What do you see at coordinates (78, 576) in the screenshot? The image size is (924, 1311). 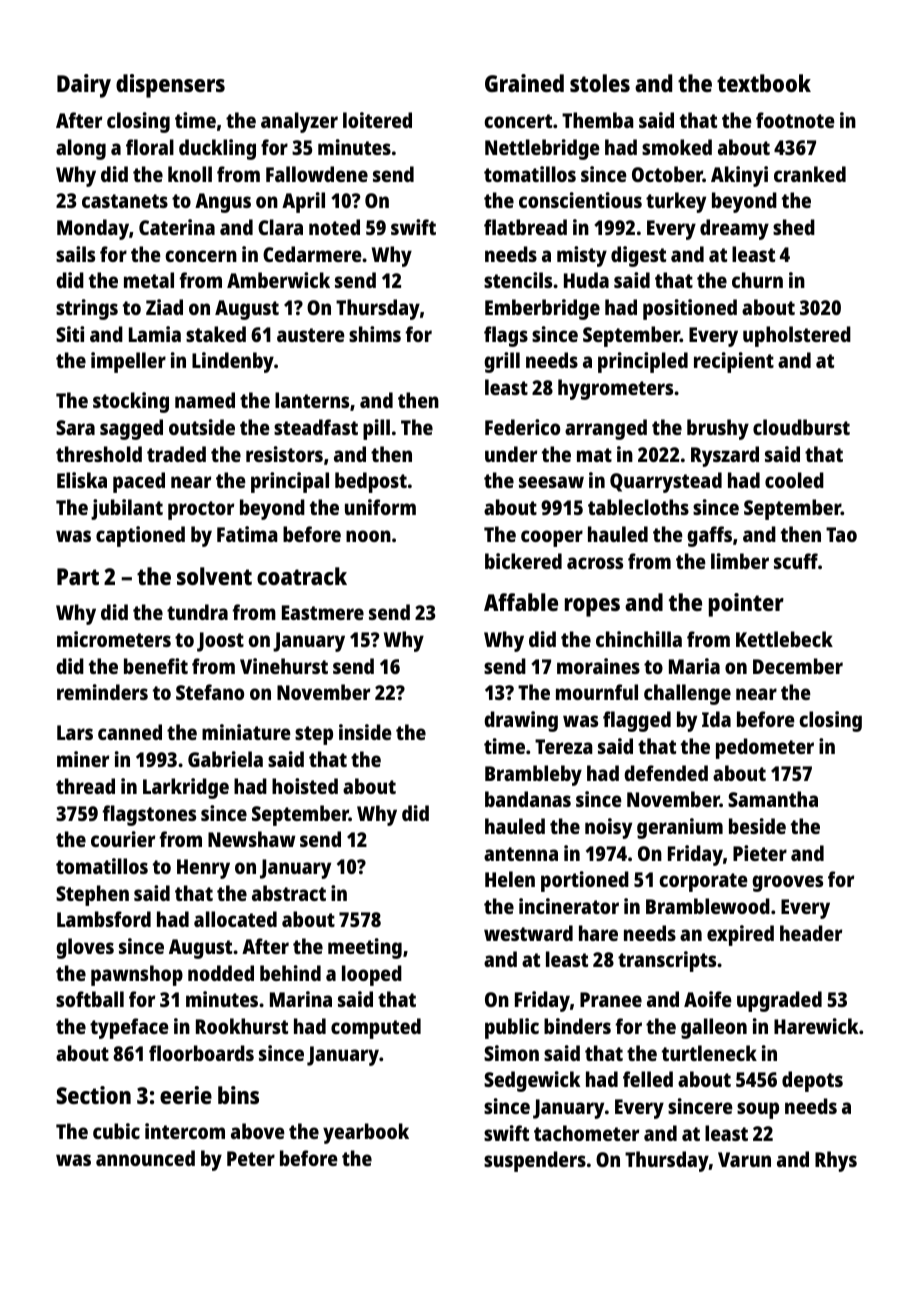 I see `Part` at bounding box center [78, 576].
